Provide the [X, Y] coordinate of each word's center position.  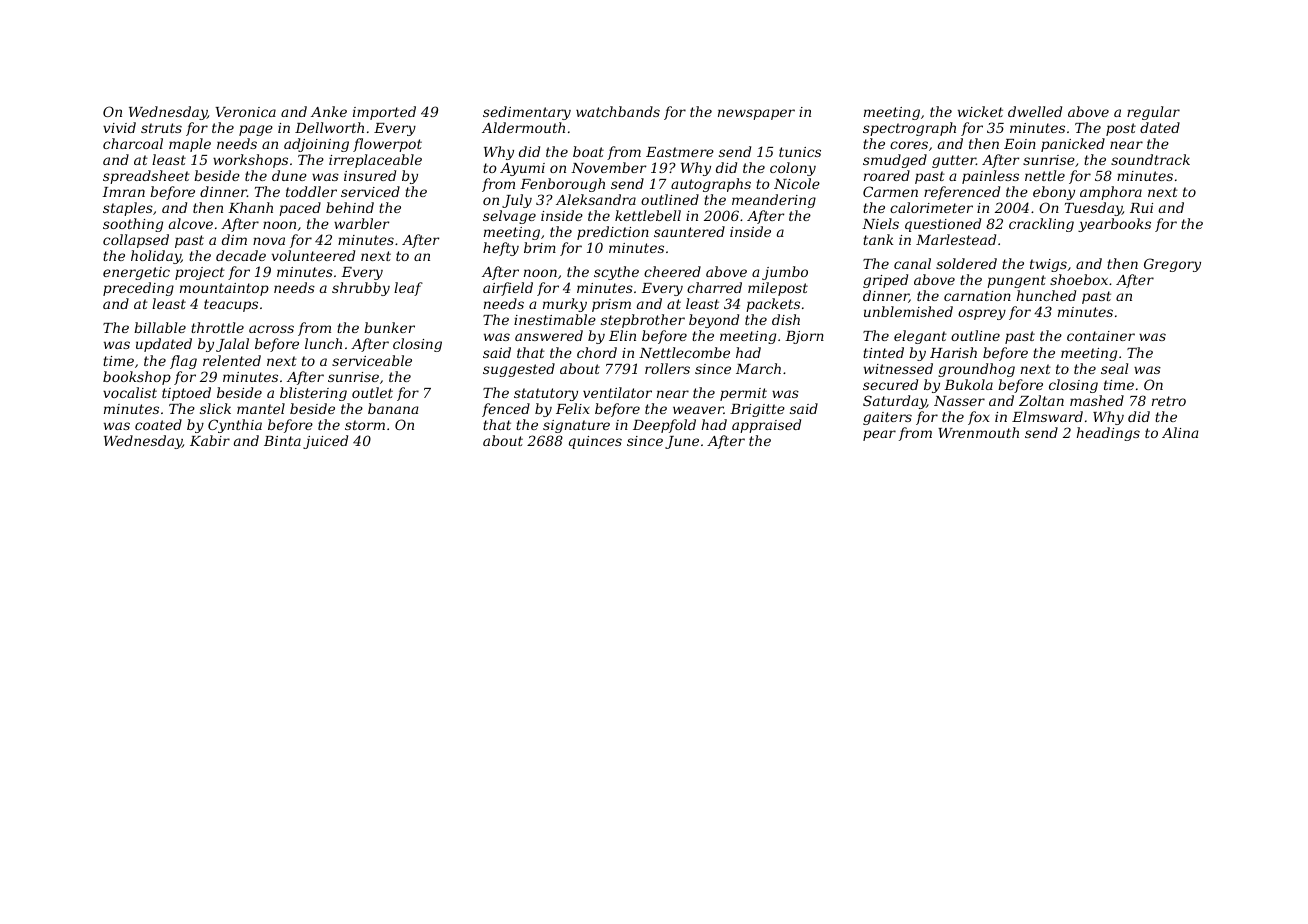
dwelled [1035, 111]
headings [1108, 434]
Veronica [245, 112]
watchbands [618, 111]
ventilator [617, 392]
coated [158, 424]
